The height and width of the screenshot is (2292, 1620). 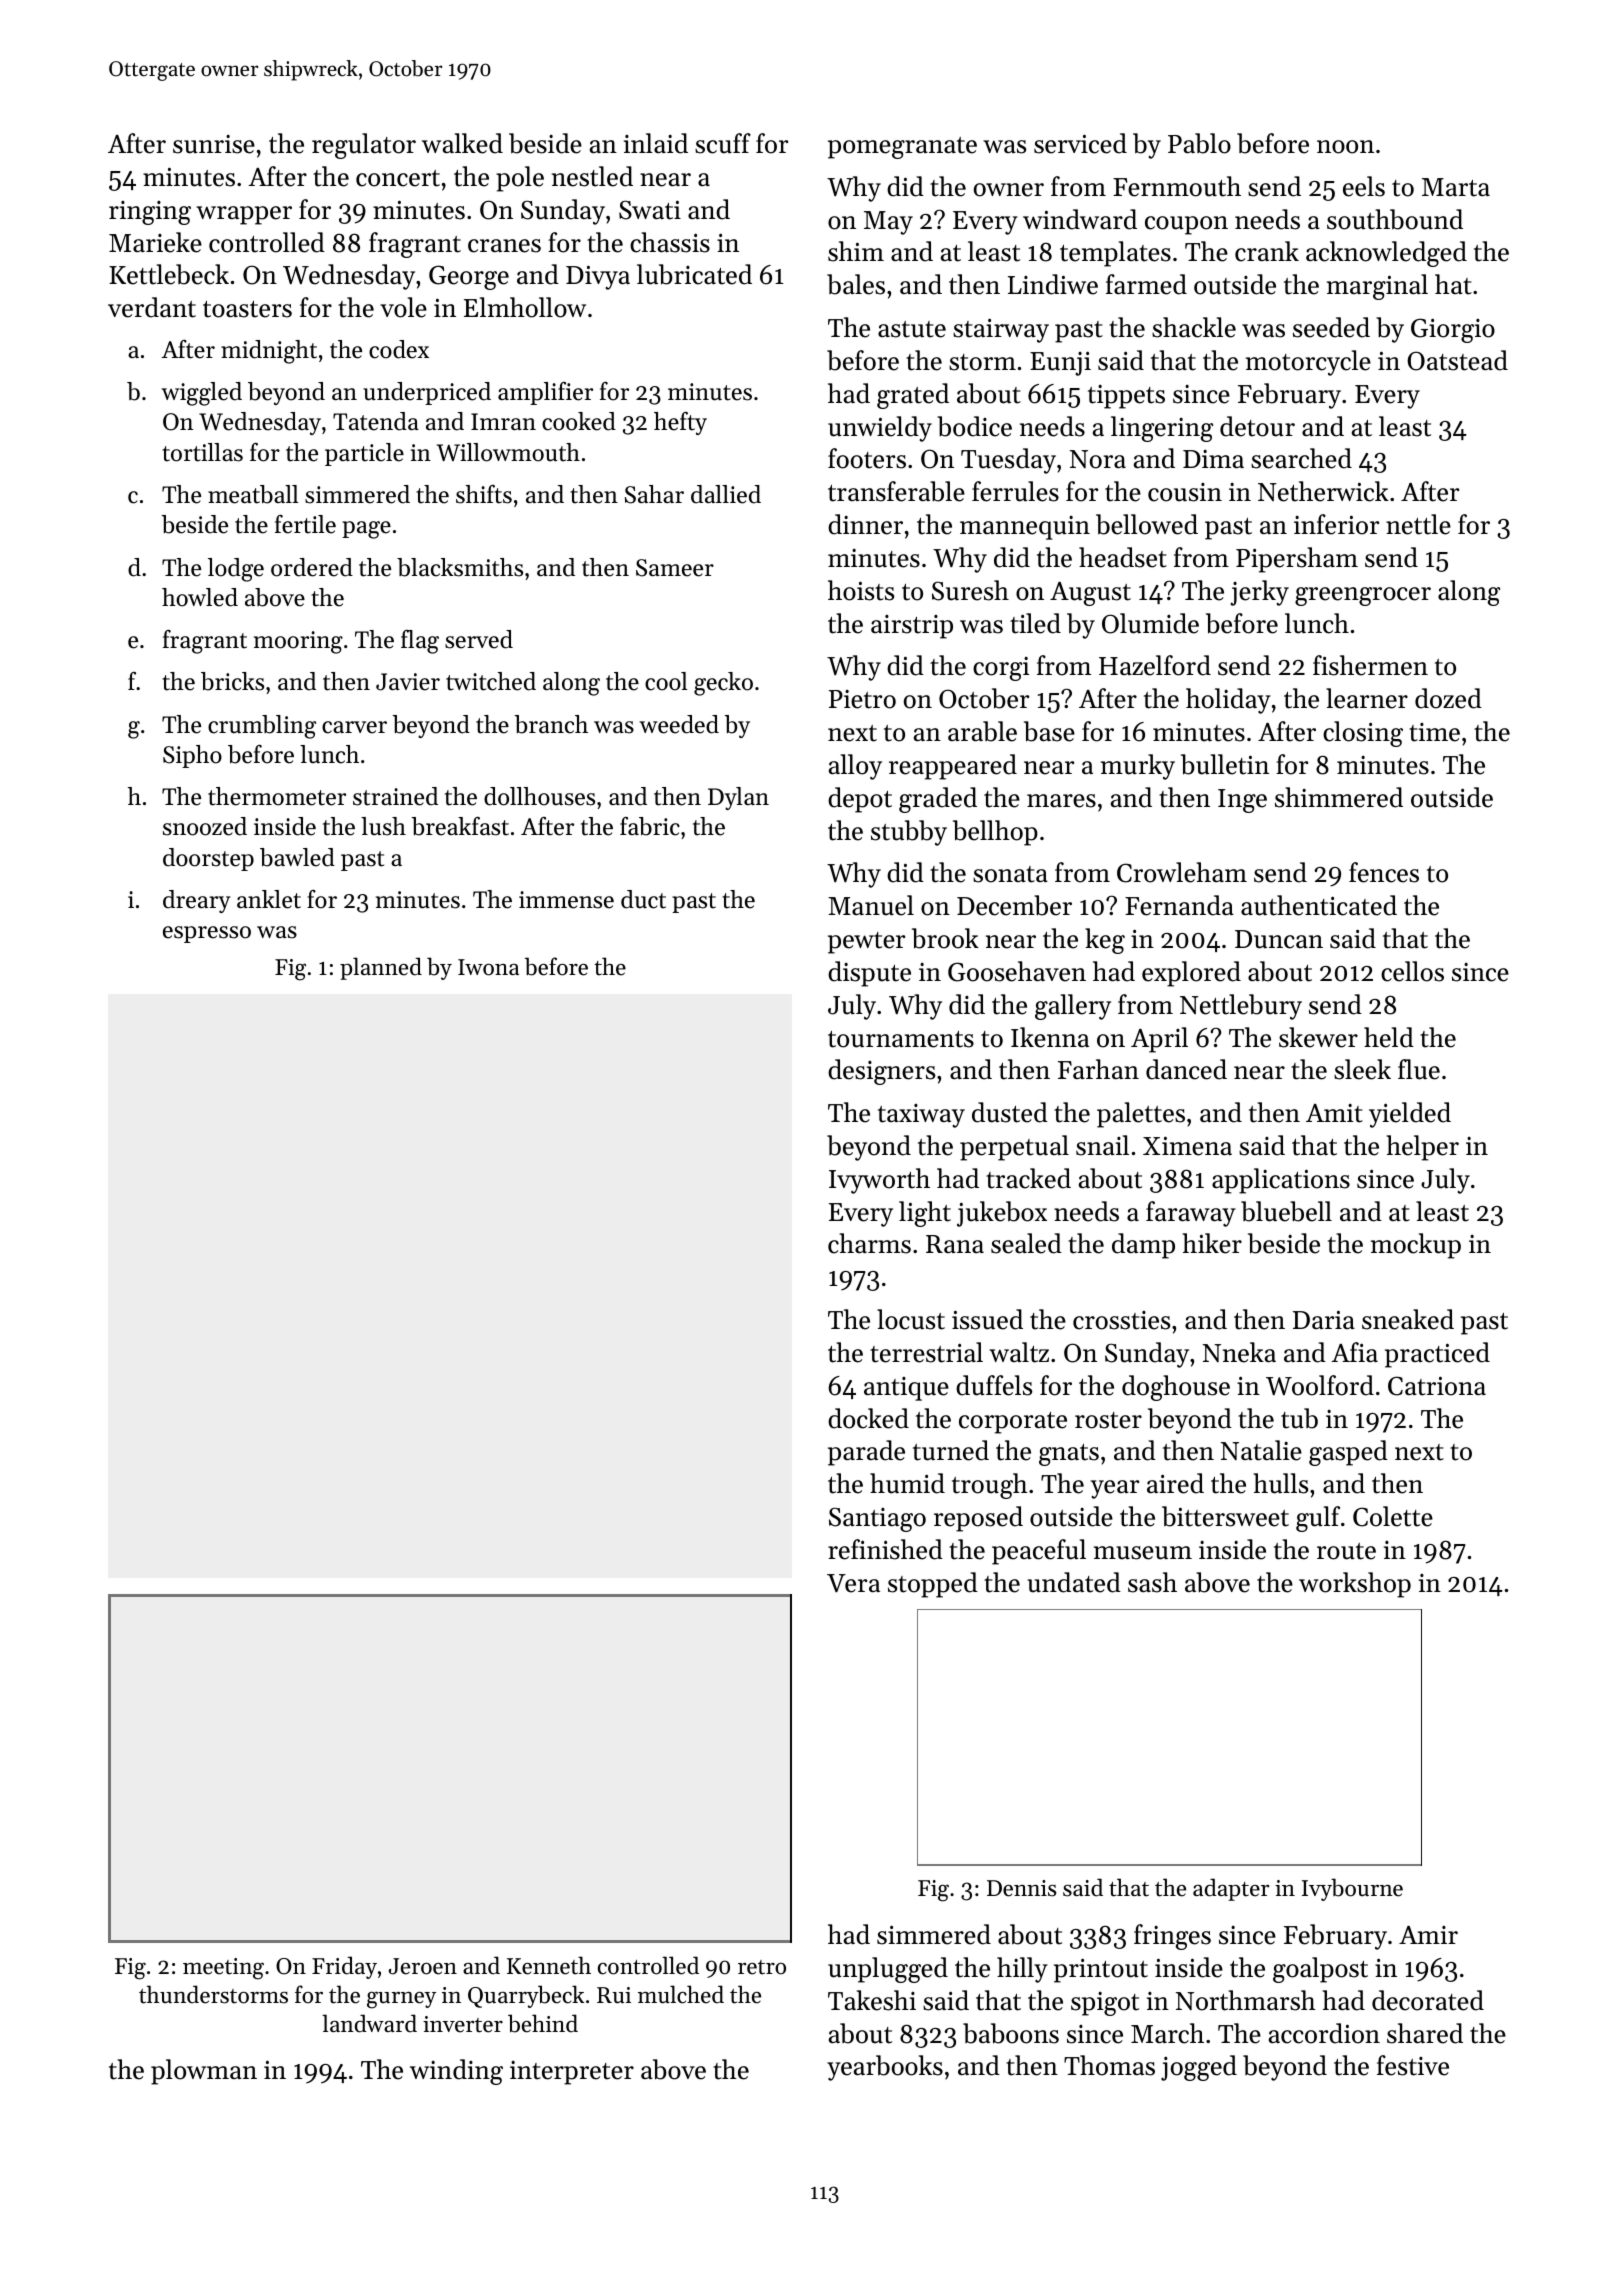 I want to click on interpreter, so click(x=572, y=2073).
